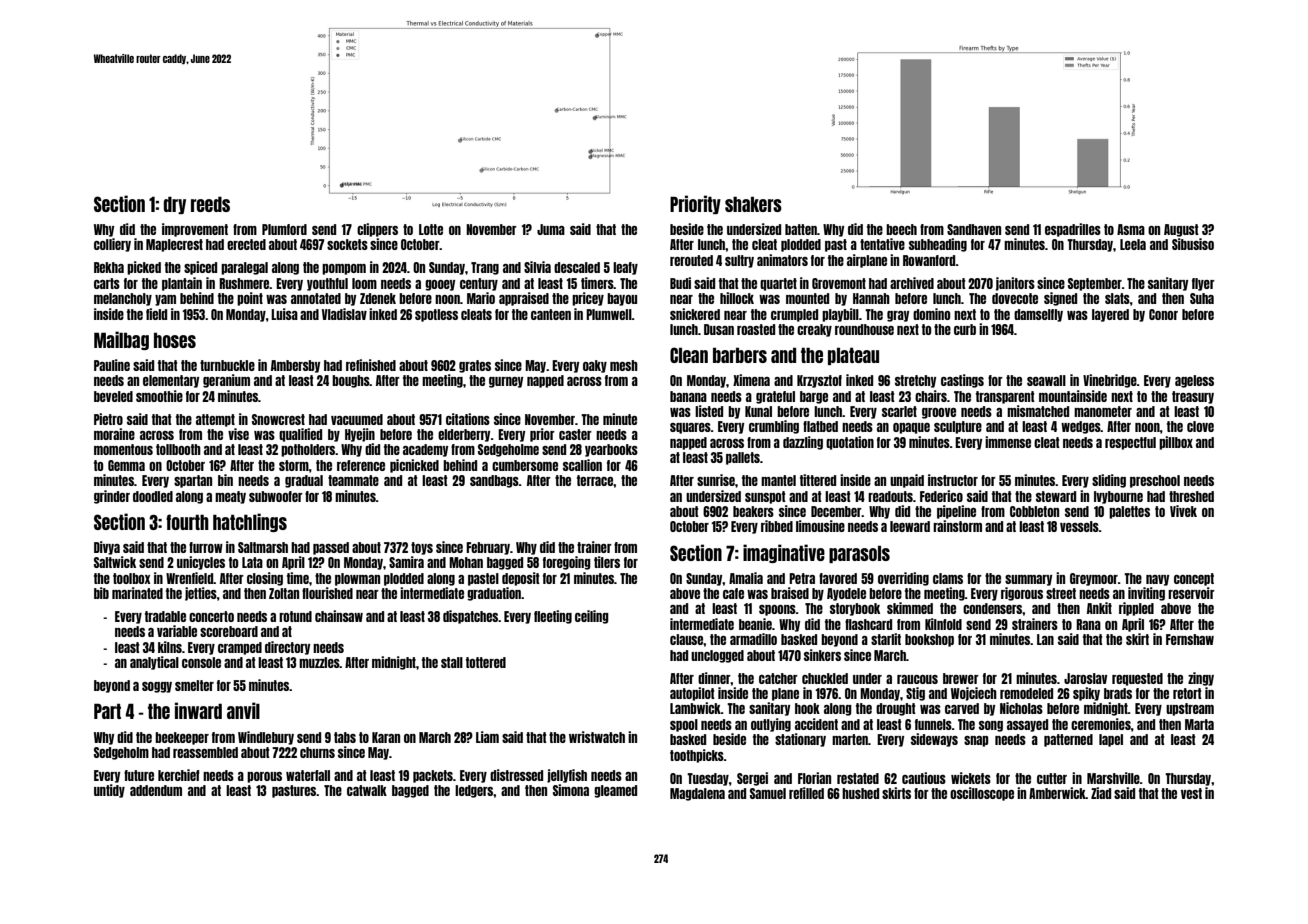  I want to click on gradual, so click(304, 481).
